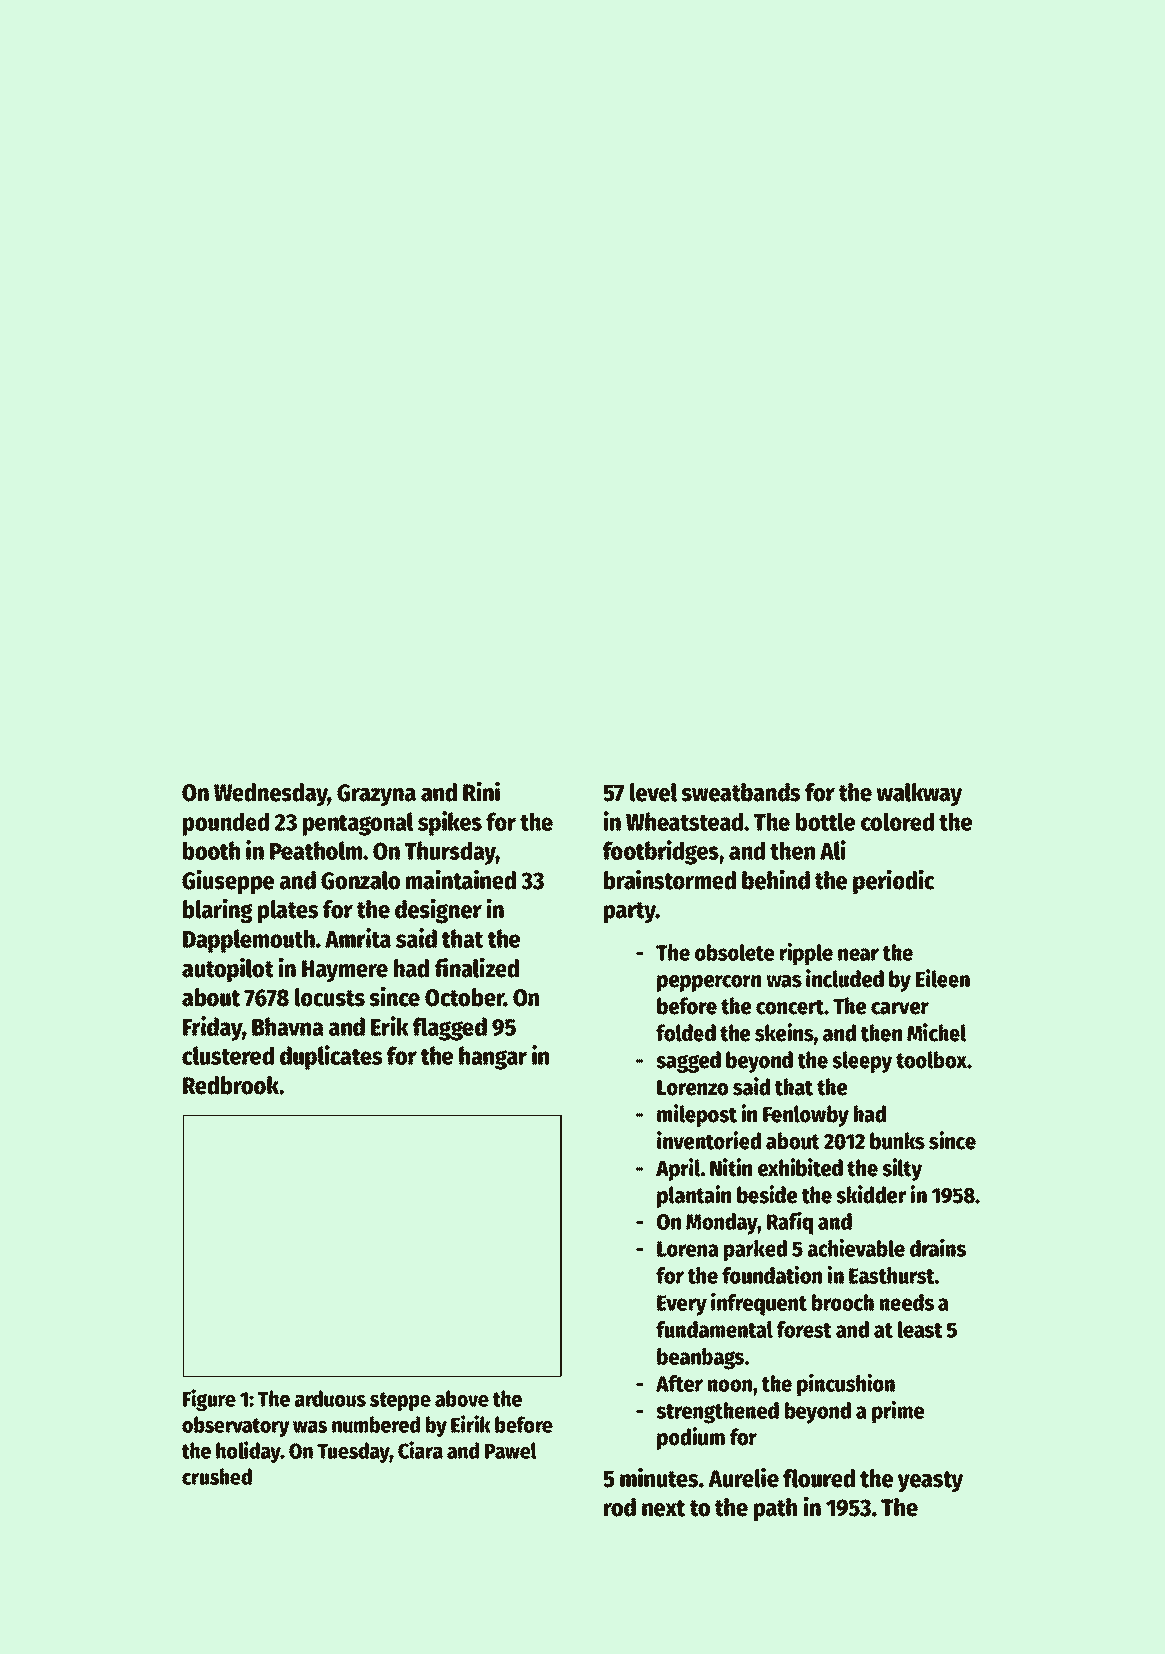  I want to click on Eileen, so click(943, 978).
